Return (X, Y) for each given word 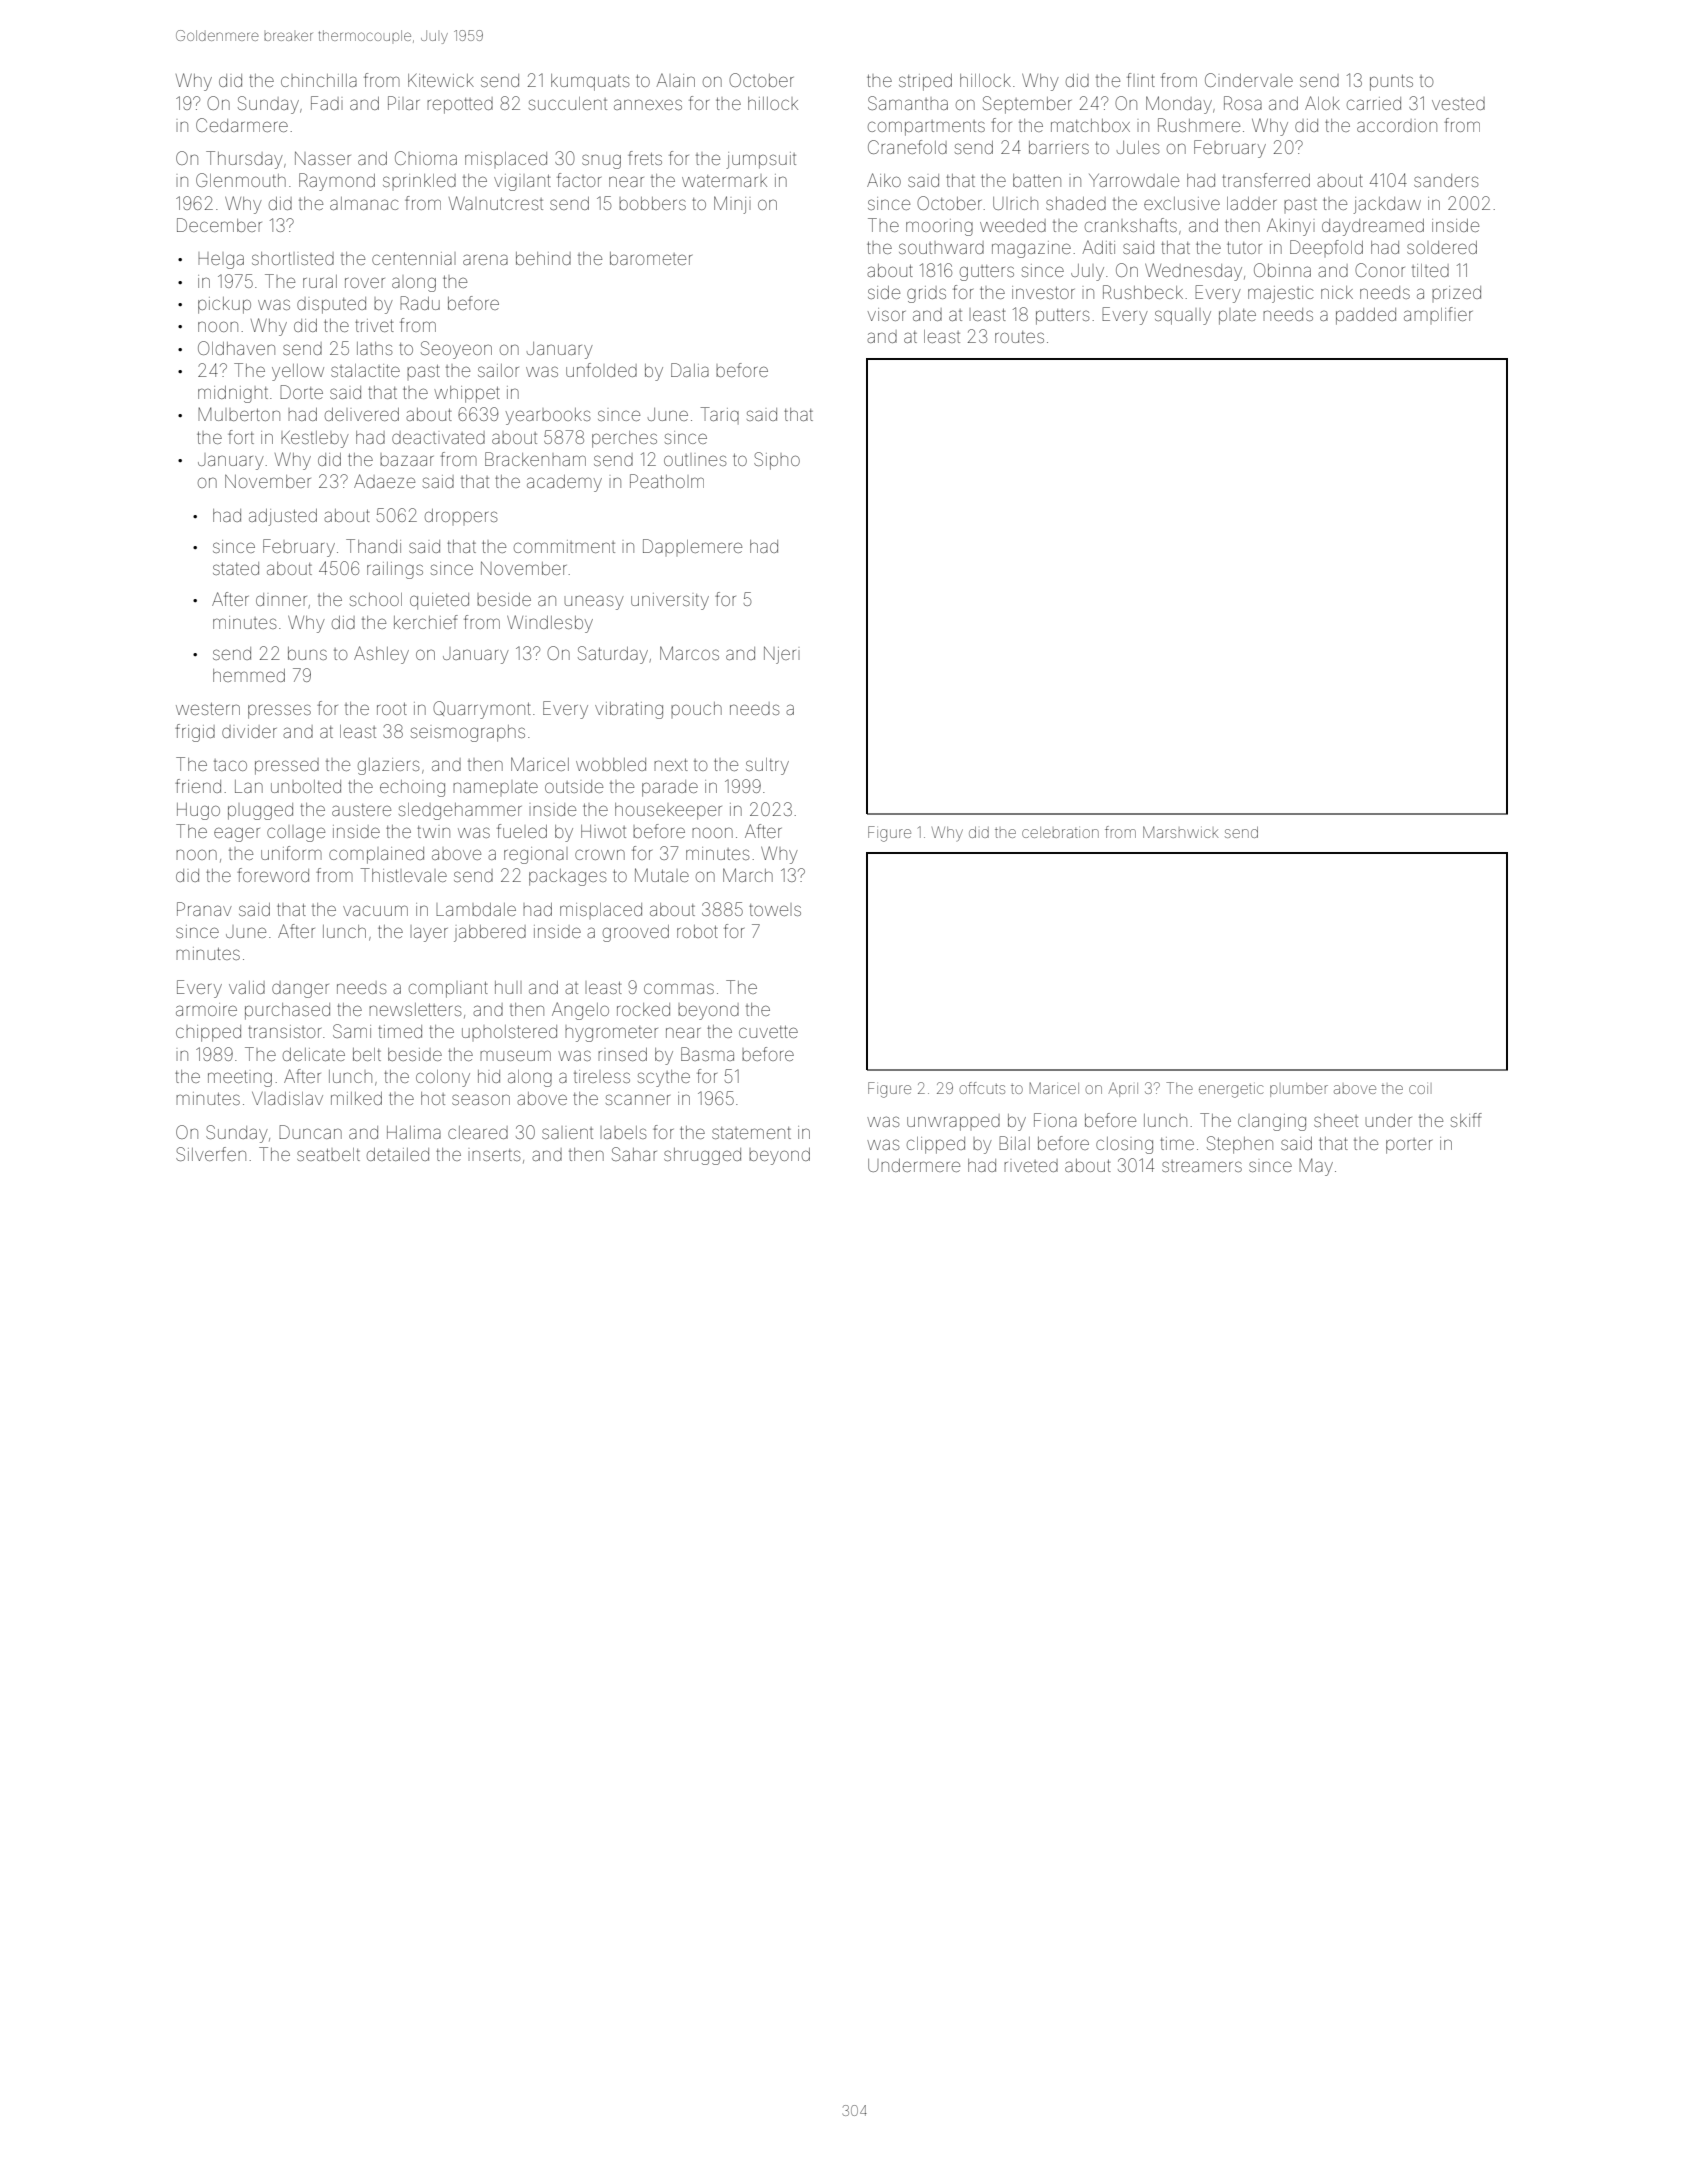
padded (1366, 316)
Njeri (780, 655)
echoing (412, 788)
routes (1019, 337)
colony (443, 1078)
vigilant (522, 182)
